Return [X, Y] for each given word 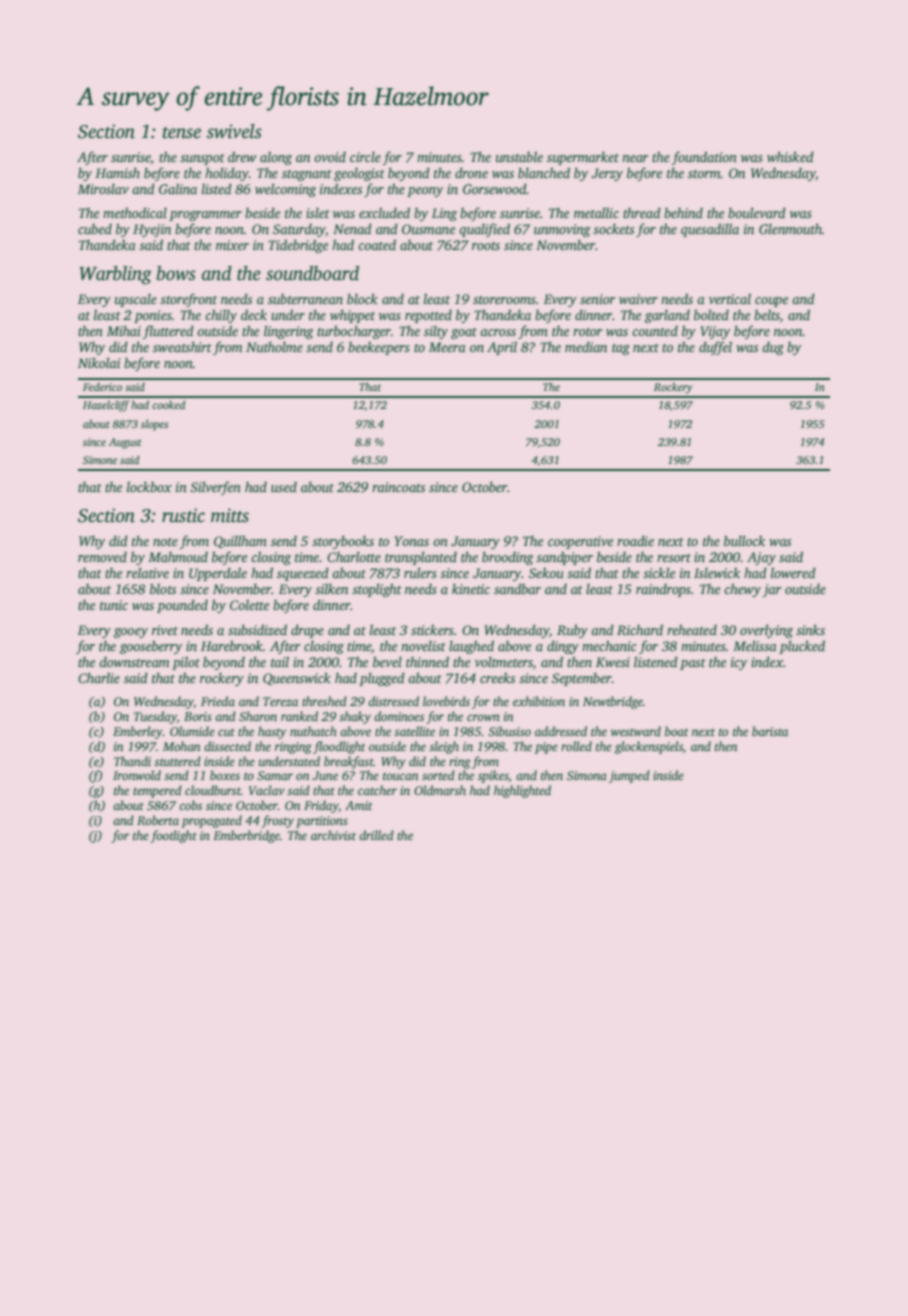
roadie [635, 540]
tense [182, 133]
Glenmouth [790, 228]
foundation [704, 158]
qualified [484, 230]
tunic [114, 605]
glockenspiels [649, 747]
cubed [95, 229]
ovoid [330, 157]
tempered [157, 791]
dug [773, 348]
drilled [376, 835]
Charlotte [354, 556]
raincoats [398, 487]
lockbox [149, 486]
